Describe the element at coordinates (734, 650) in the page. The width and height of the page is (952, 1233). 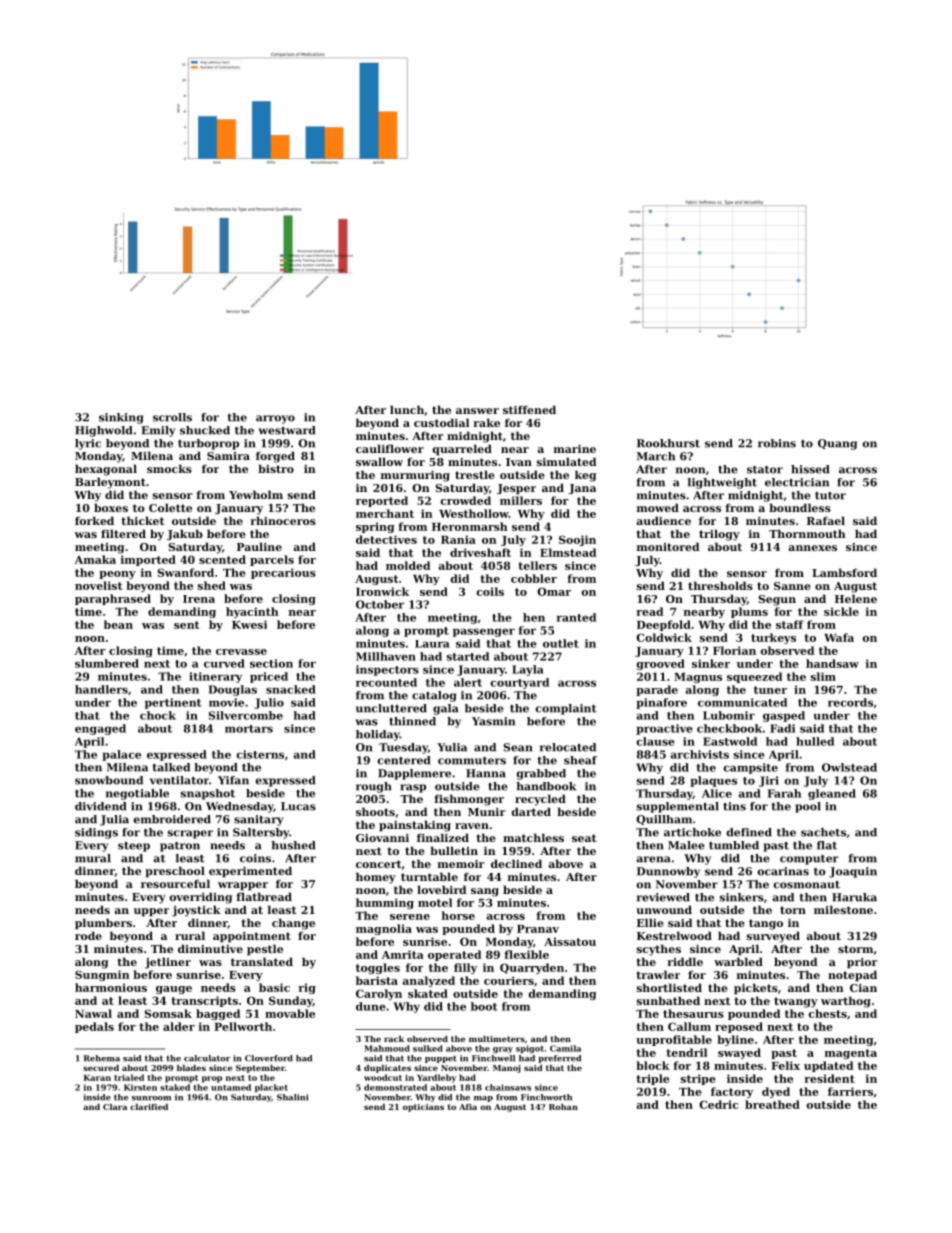
I see `Florian` at that location.
